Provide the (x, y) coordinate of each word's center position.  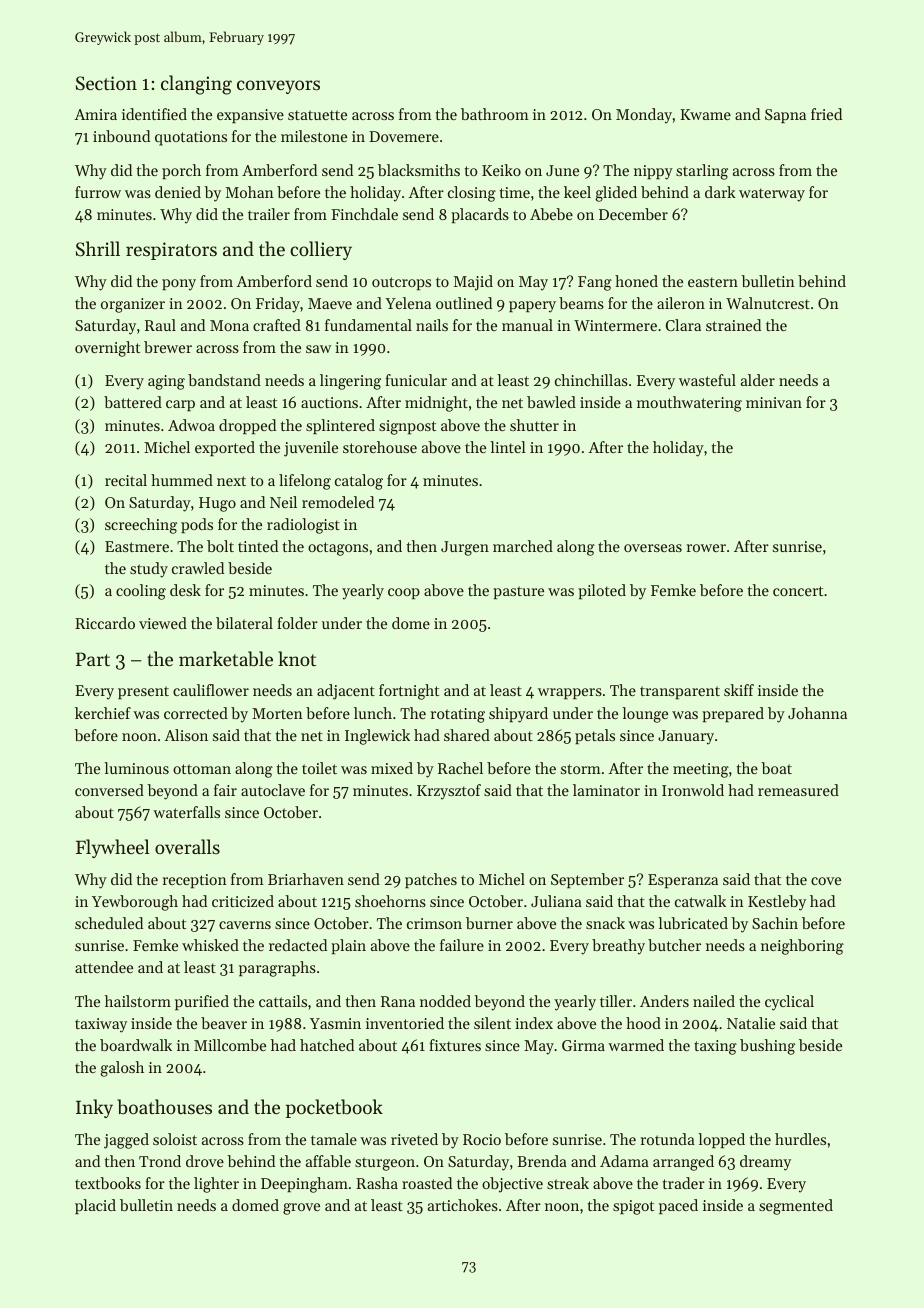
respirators (171, 251)
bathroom (495, 114)
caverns (245, 925)
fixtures (455, 1045)
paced (678, 1206)
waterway (772, 195)
